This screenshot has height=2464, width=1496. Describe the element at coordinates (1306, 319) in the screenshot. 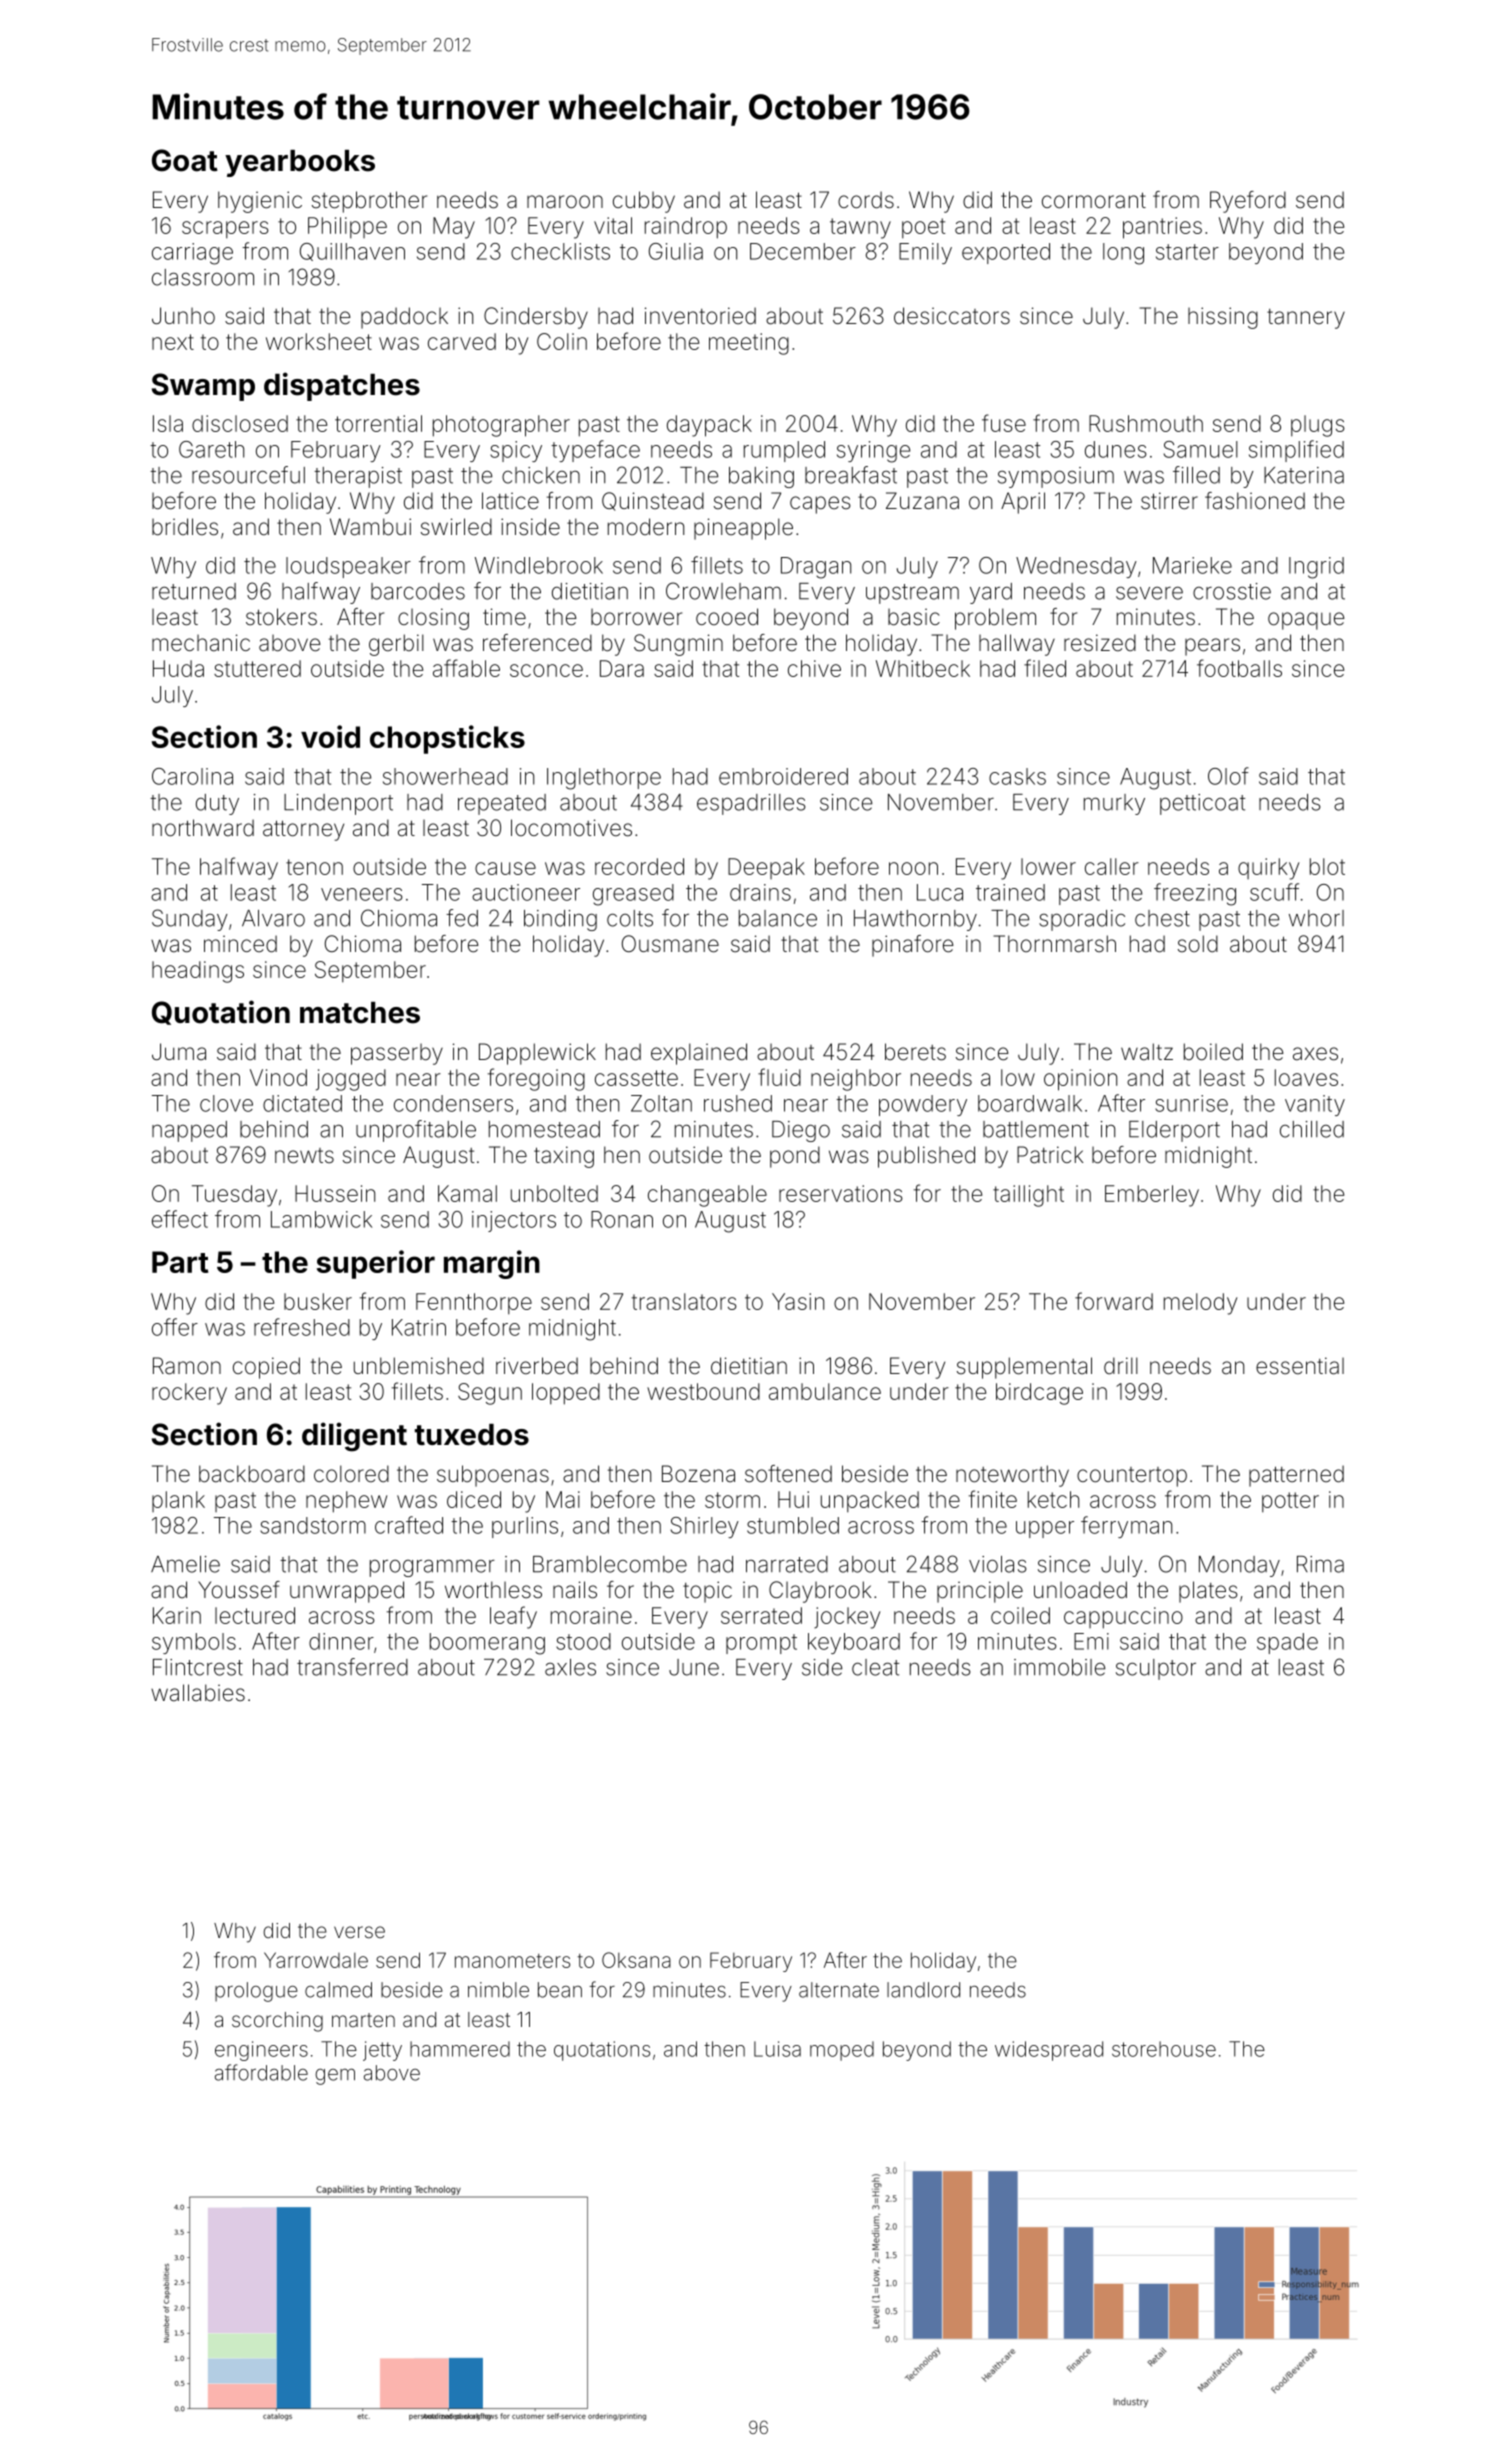

I see `tannery` at that location.
